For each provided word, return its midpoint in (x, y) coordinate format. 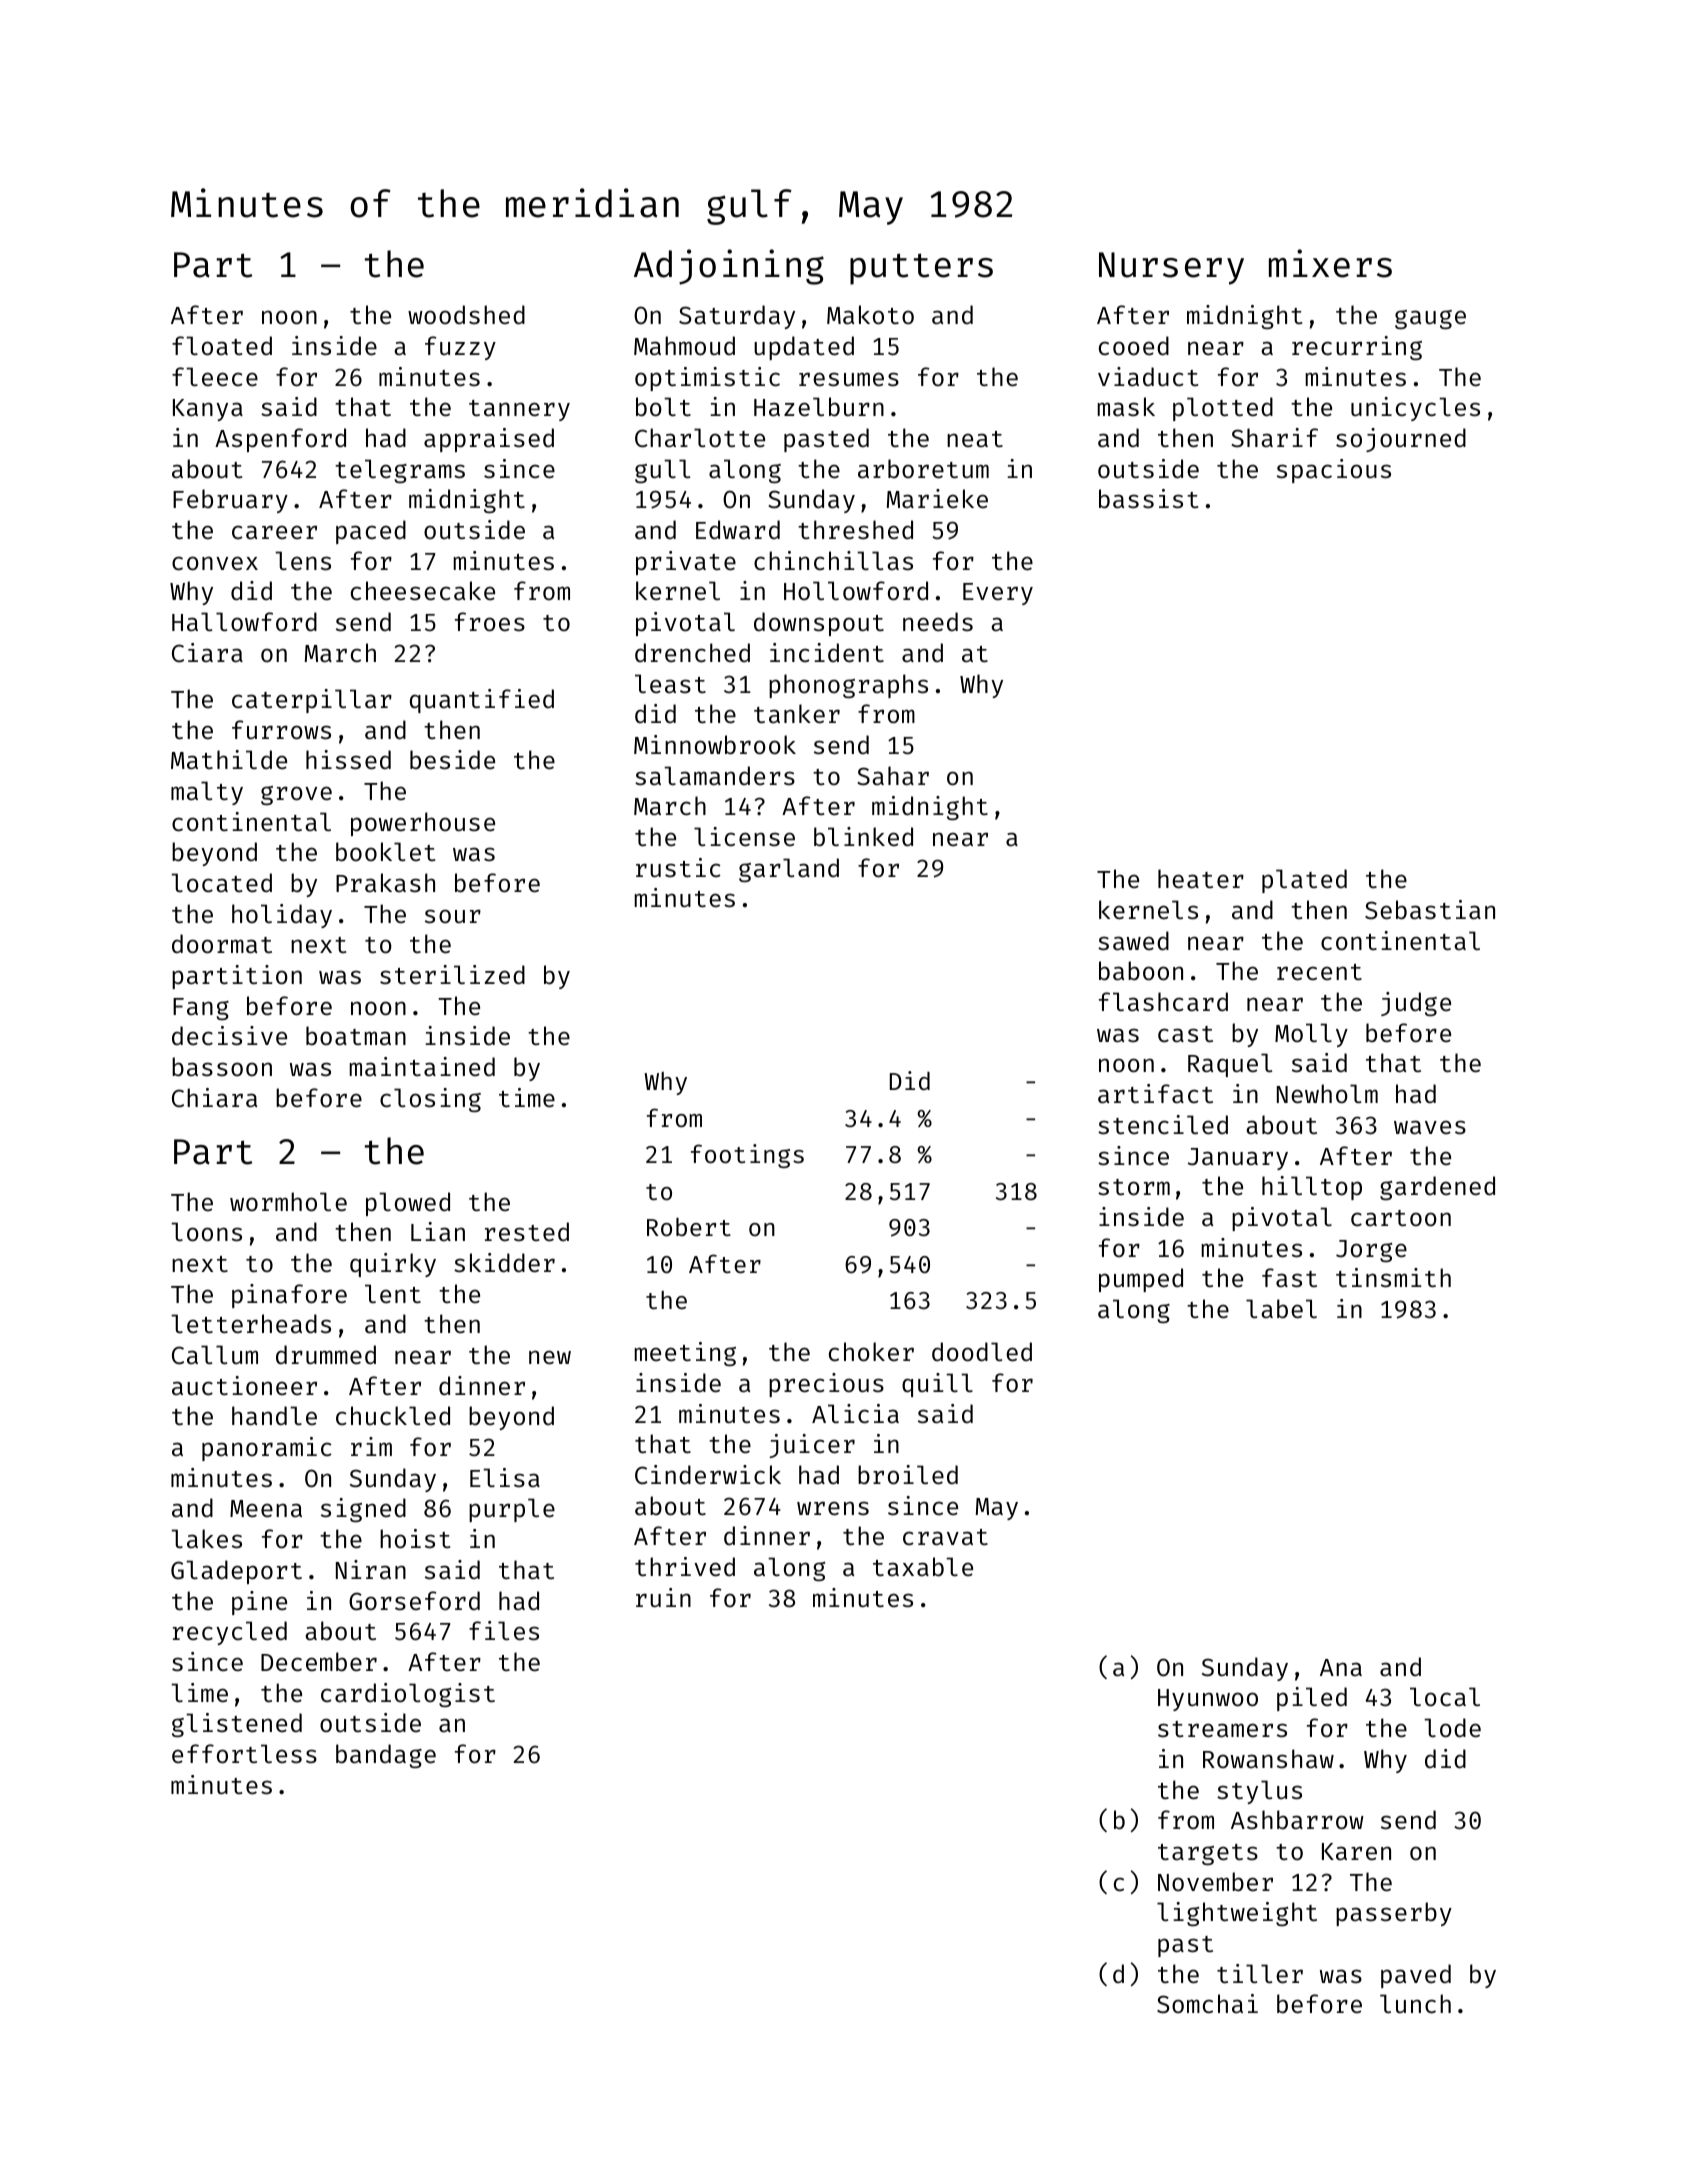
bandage (386, 1756)
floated (222, 346)
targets (1208, 1854)
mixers (1330, 263)
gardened (1437, 1188)
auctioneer (244, 1386)
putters (921, 269)
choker (871, 1352)
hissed (348, 760)
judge (1416, 1004)
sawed (1133, 941)
